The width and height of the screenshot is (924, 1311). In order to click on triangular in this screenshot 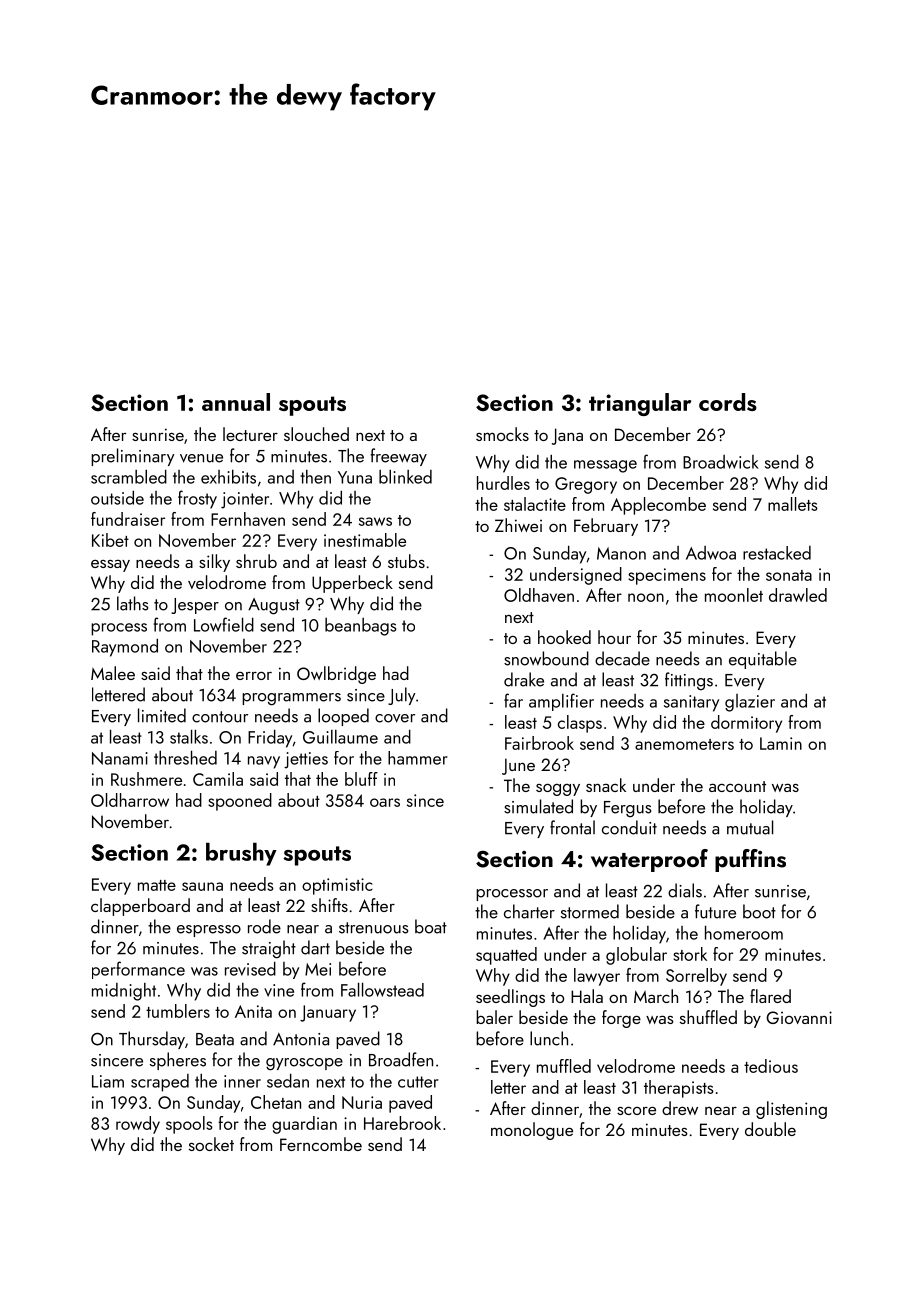, I will do `click(640, 404)`.
